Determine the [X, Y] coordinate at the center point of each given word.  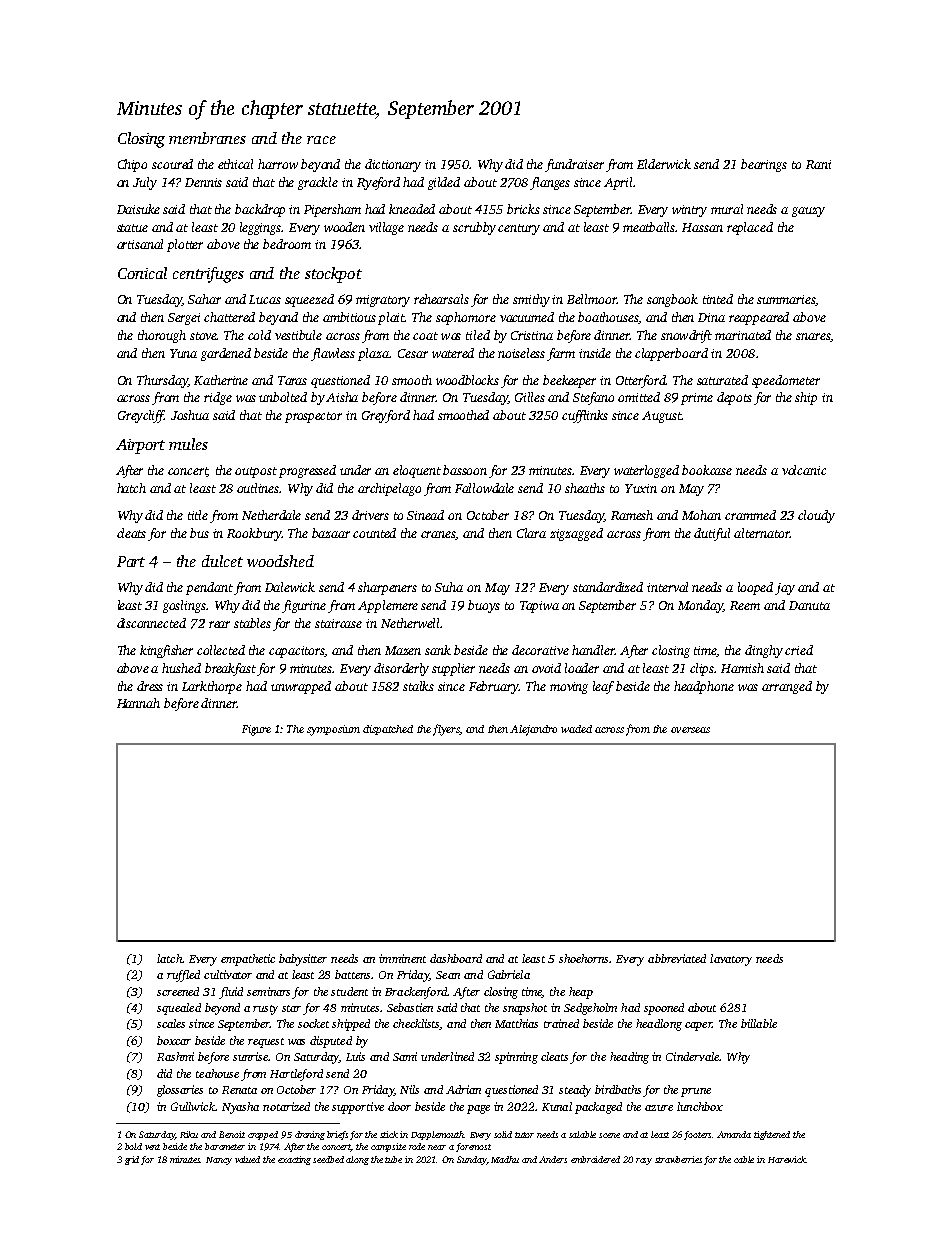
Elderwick [664, 164]
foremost [473, 1147]
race [321, 140]
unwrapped [301, 687]
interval [667, 587]
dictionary [393, 165]
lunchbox [700, 1106]
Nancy [219, 1161]
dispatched [388, 730]
